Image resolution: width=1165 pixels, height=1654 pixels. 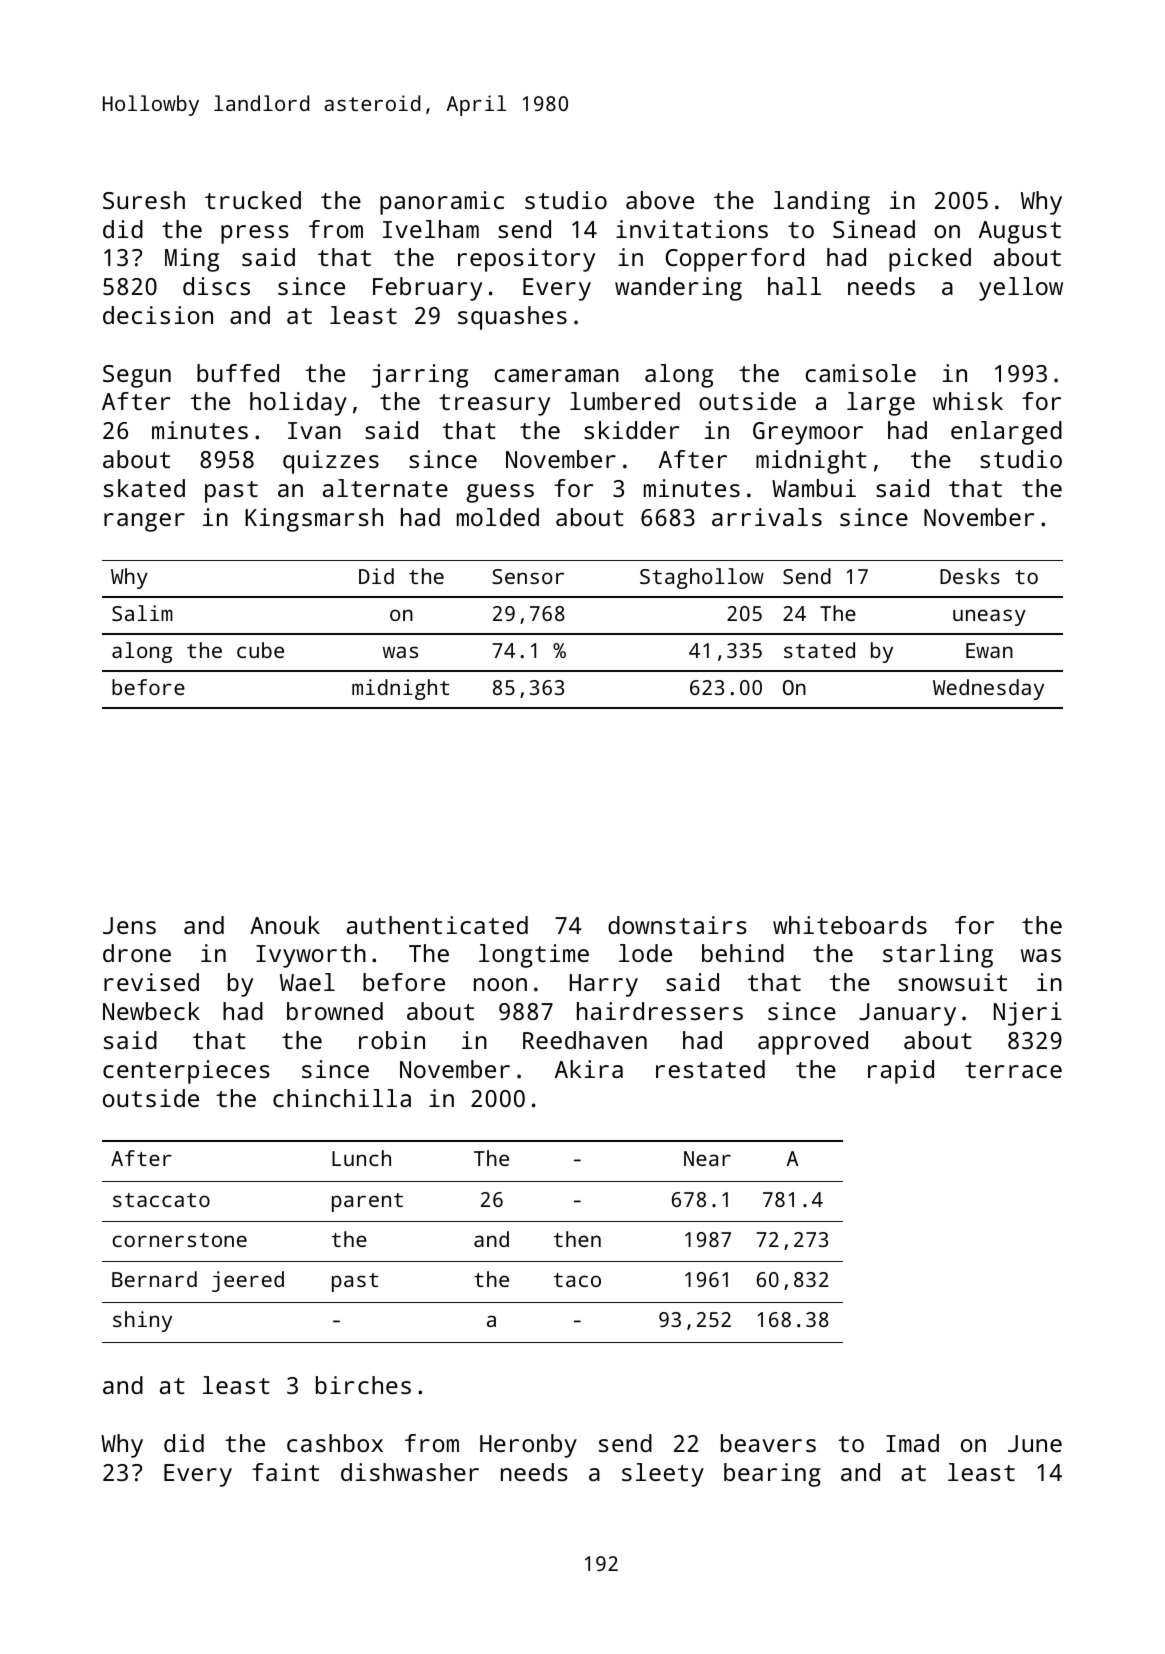 I want to click on whisk, so click(x=968, y=401).
